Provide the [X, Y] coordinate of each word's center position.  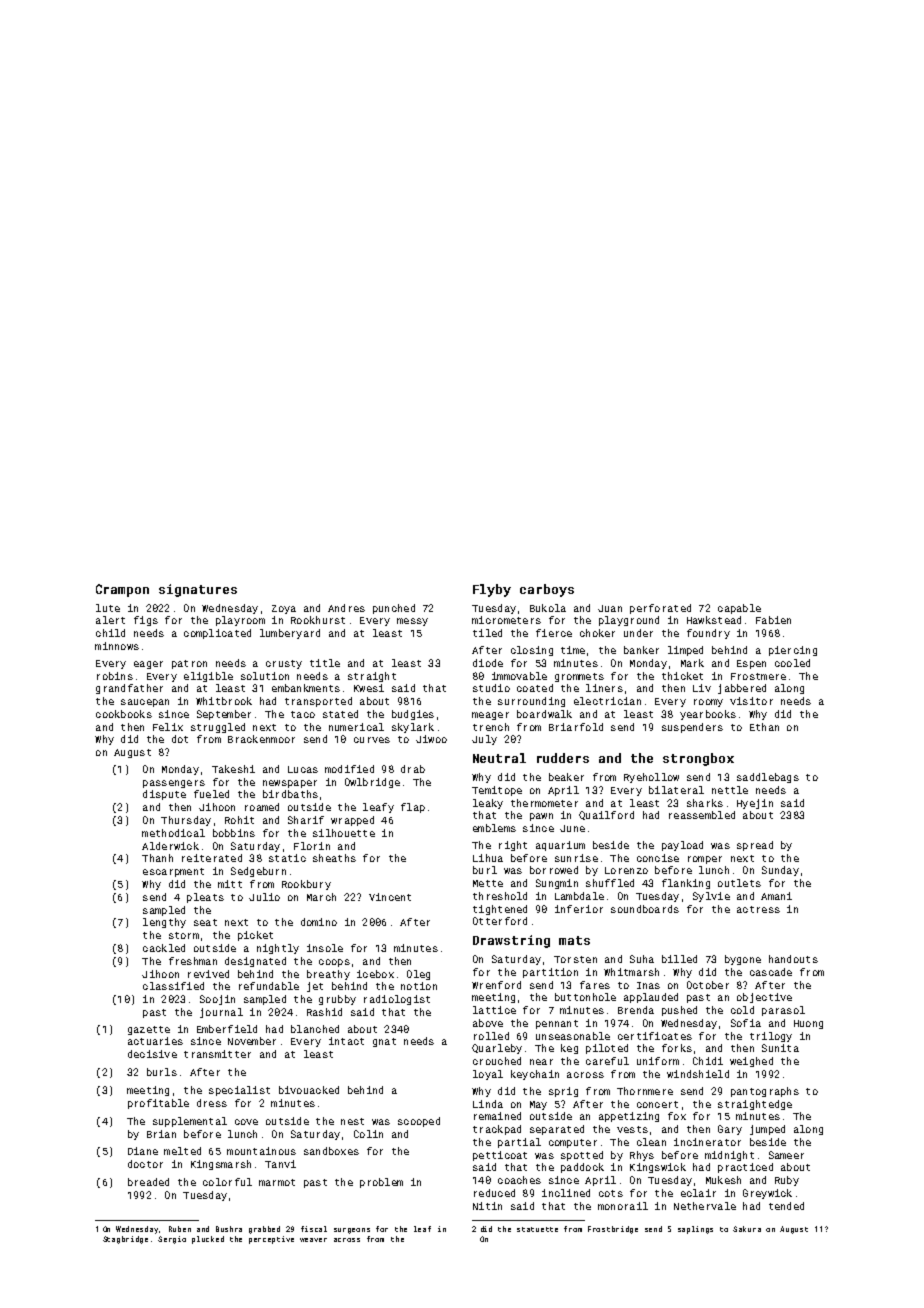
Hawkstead [714, 620]
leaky [488, 804]
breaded [148, 1182]
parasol [783, 1011]
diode [488, 663]
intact [346, 1041]
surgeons [352, 1231]
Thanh [157, 858]
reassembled [702, 815]
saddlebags [768, 778]
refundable [269, 986]
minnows [117, 646]
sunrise [576, 858]
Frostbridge [613, 1230]
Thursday [186, 821]
